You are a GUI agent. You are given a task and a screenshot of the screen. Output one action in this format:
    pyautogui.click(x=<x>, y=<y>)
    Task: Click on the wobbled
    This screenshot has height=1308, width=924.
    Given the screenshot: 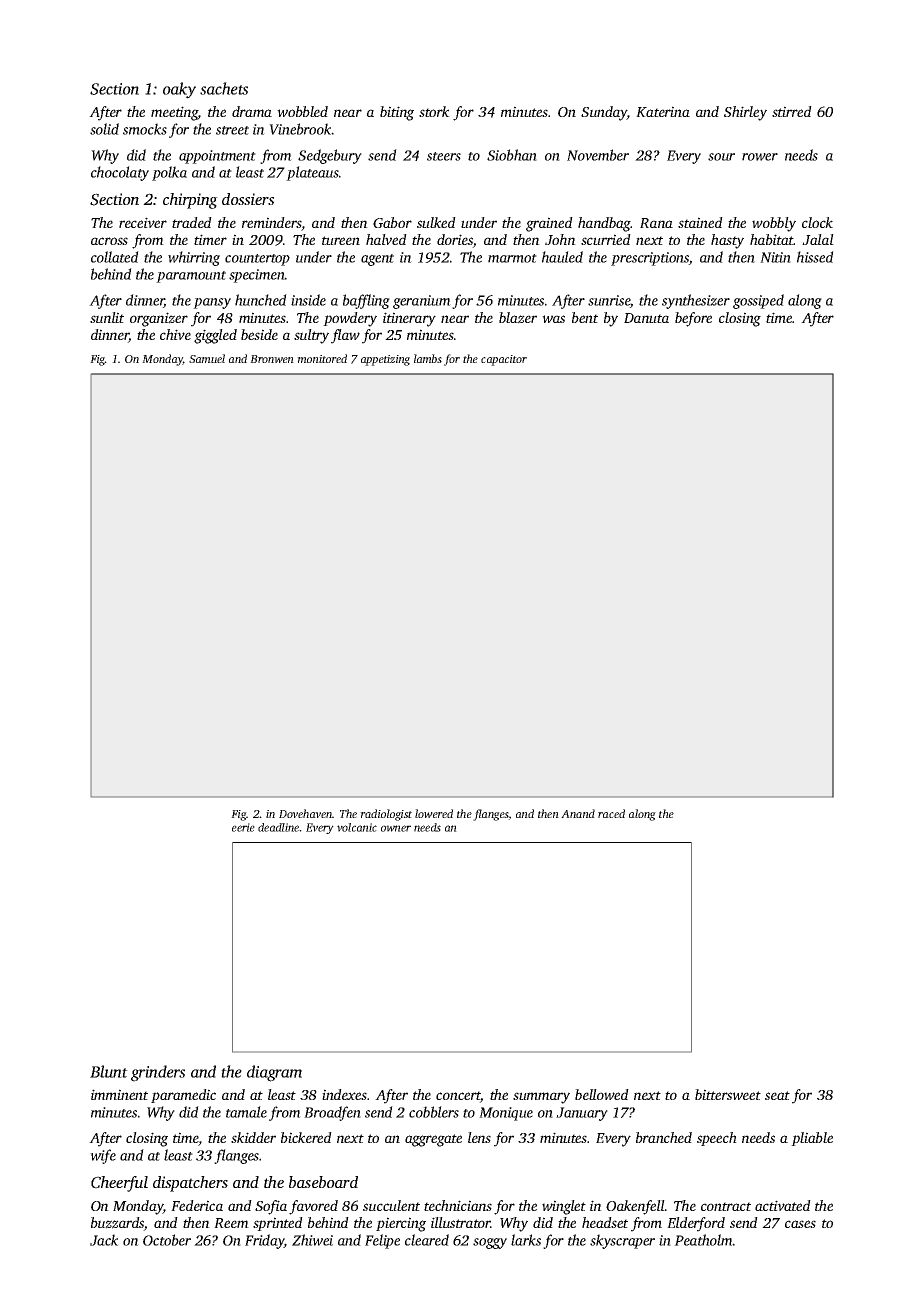 What is the action you would take?
    pyautogui.click(x=302, y=111)
